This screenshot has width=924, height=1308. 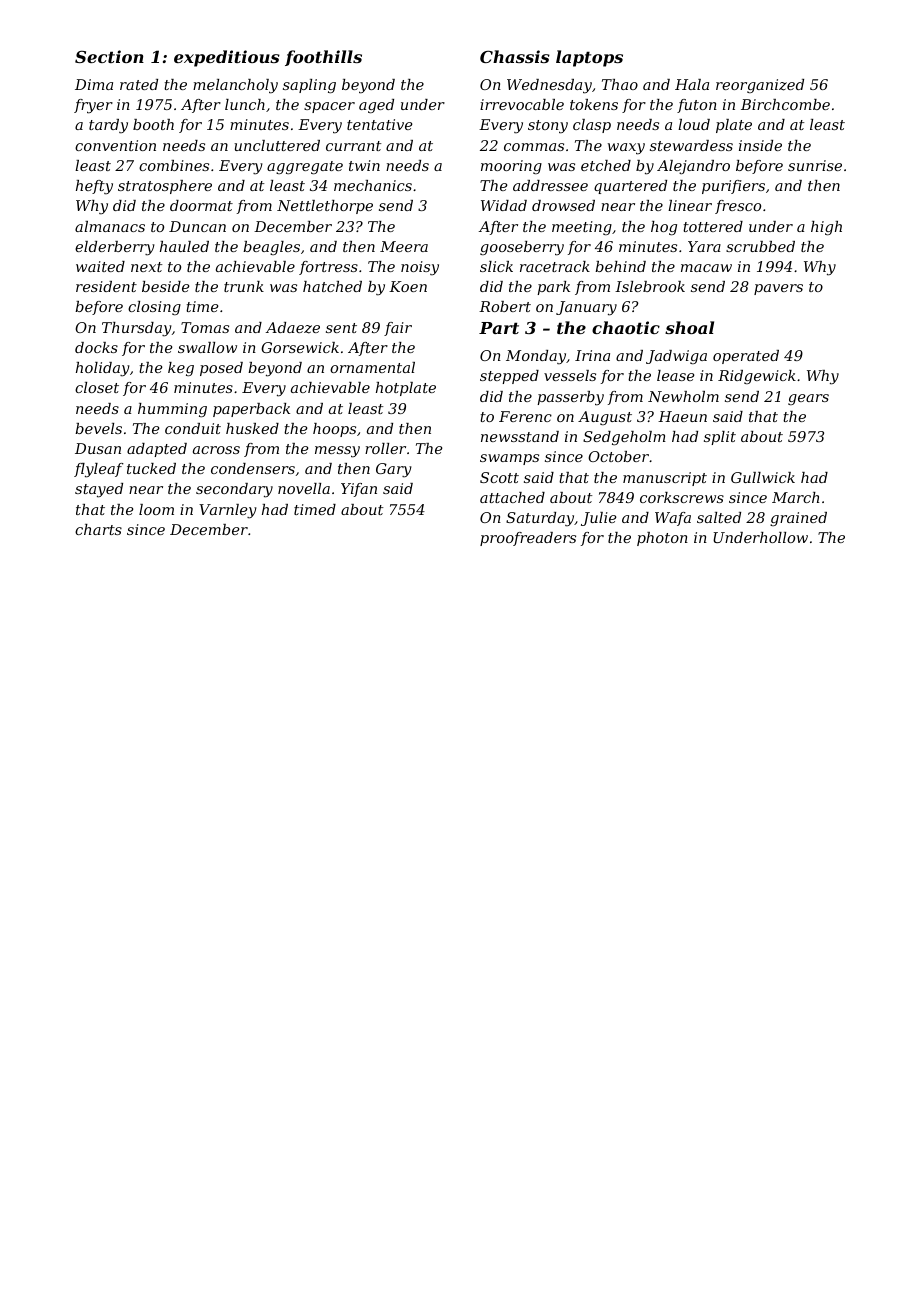 I want to click on mooring, so click(x=511, y=167).
